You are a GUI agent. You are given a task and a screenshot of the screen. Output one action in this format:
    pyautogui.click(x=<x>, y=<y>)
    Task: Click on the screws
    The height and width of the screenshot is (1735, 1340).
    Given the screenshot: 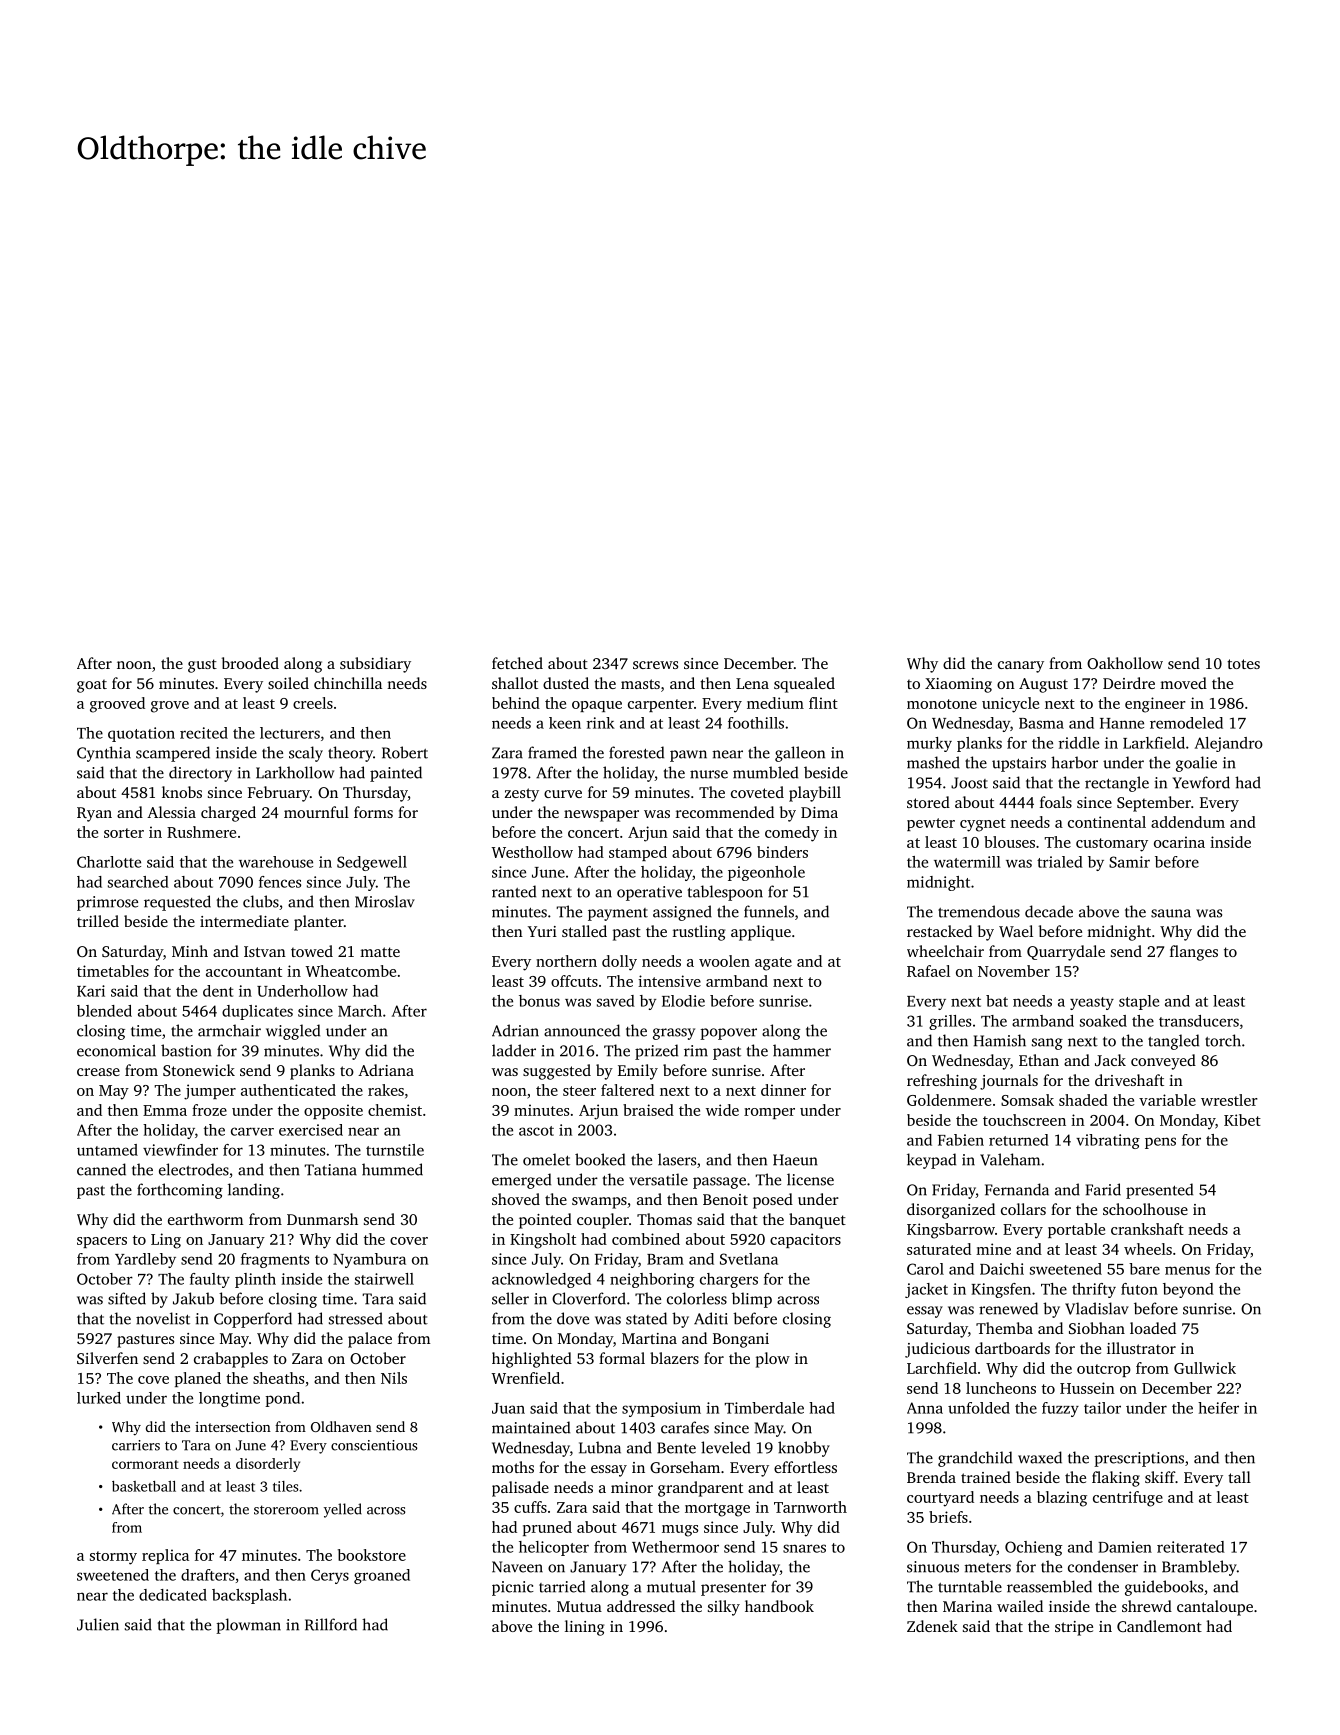 What is the action you would take?
    pyautogui.click(x=655, y=665)
